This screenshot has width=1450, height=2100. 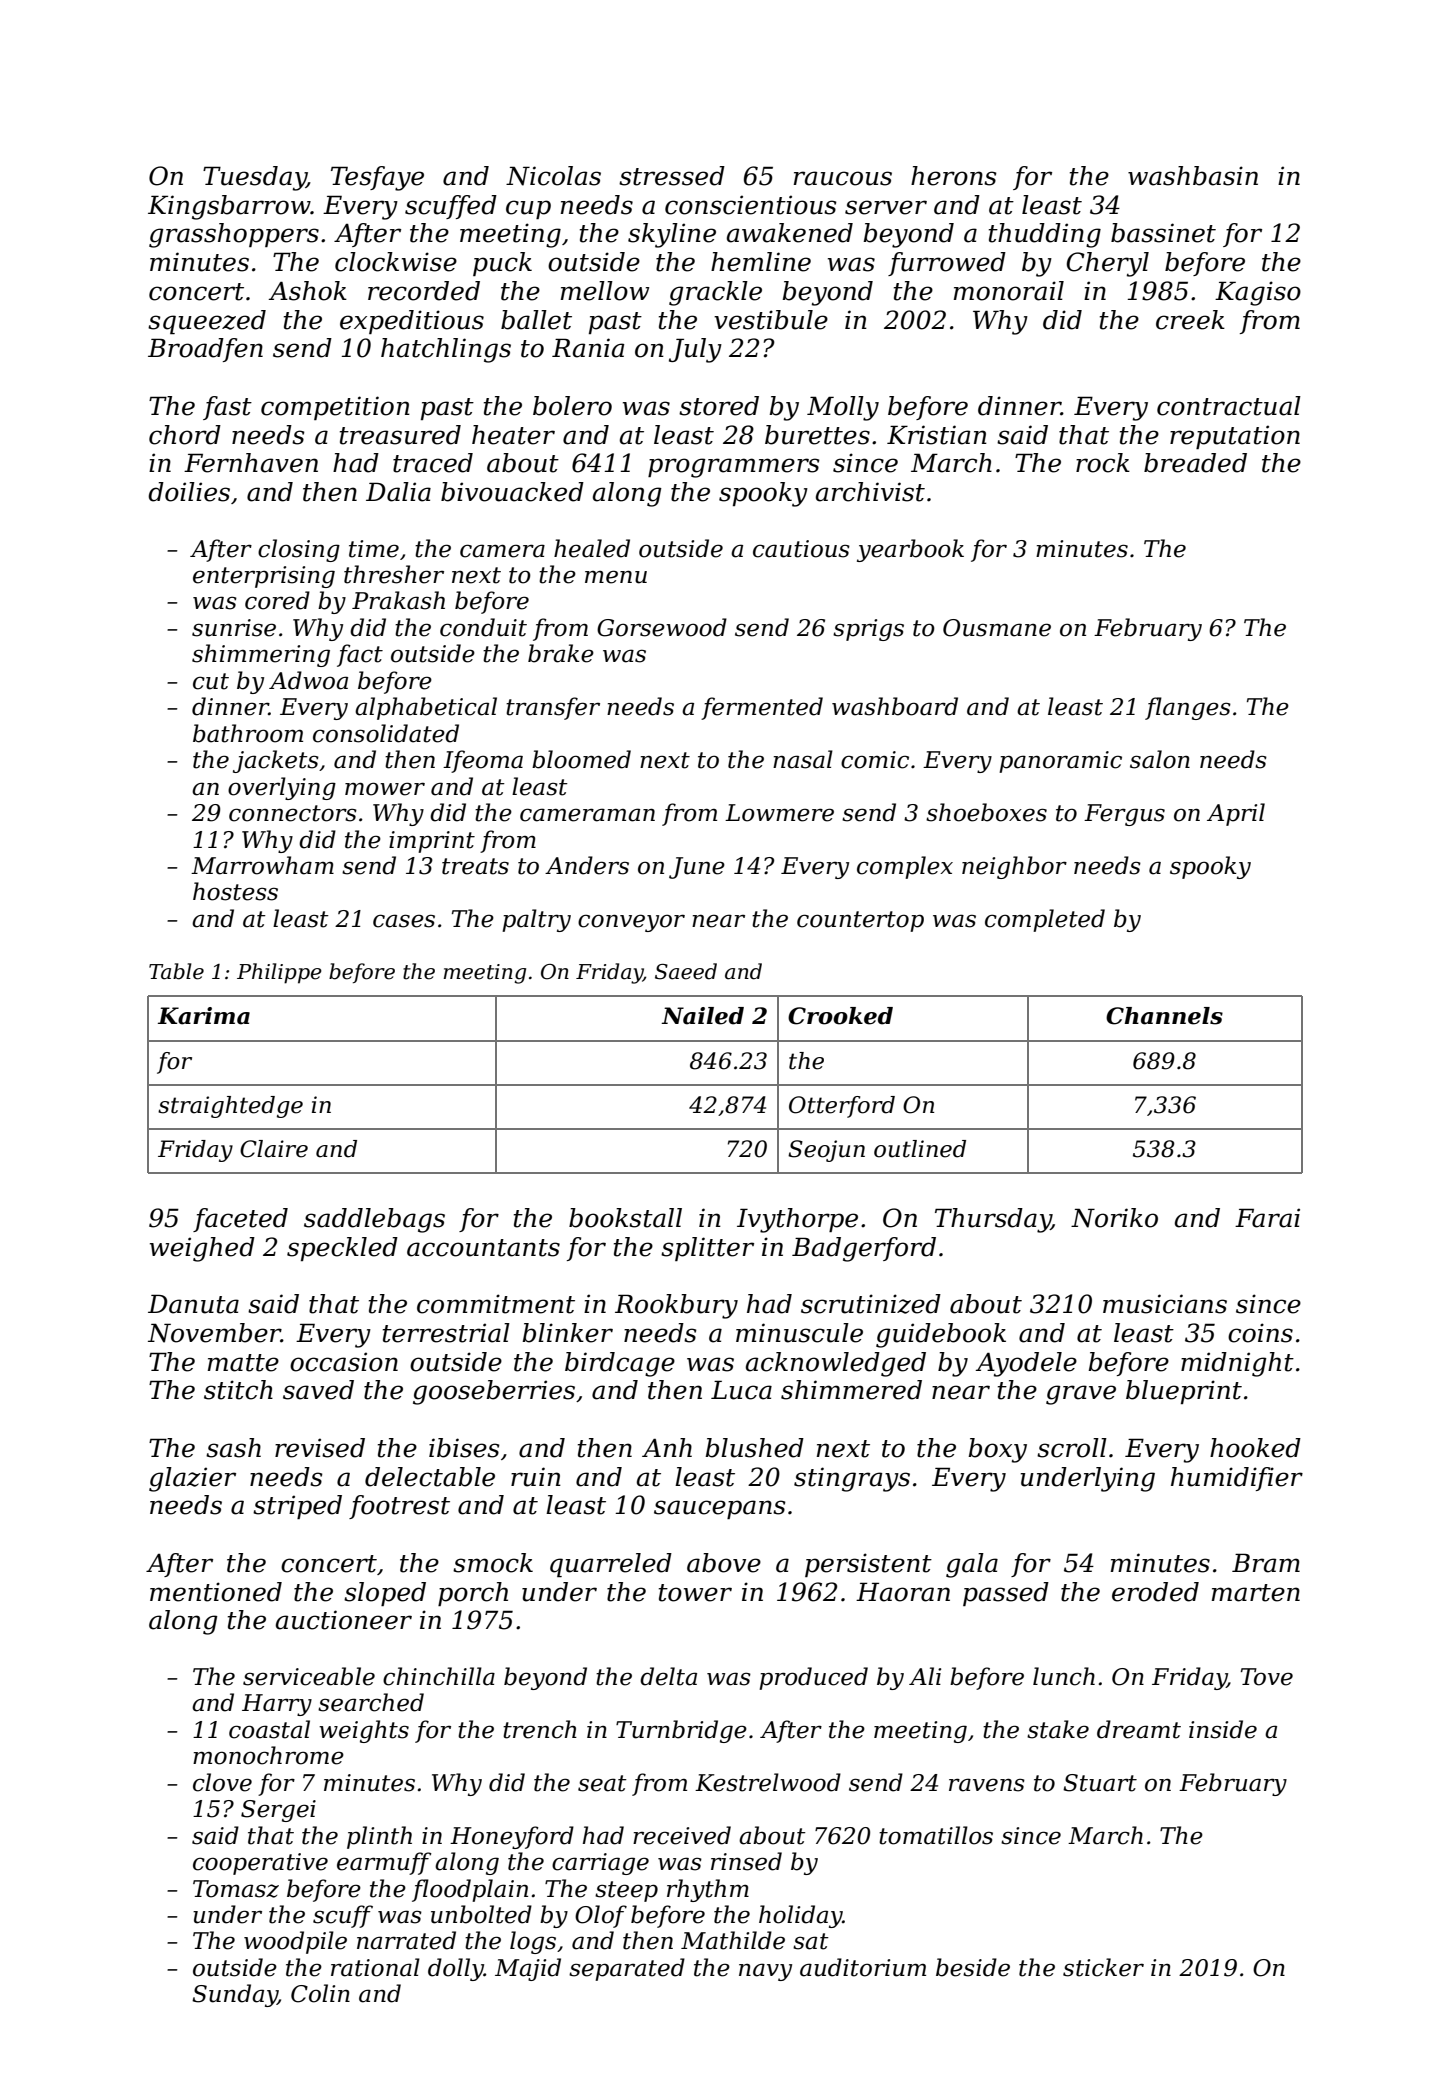 What do you see at coordinates (751, 205) in the screenshot?
I see `conscientious` at bounding box center [751, 205].
